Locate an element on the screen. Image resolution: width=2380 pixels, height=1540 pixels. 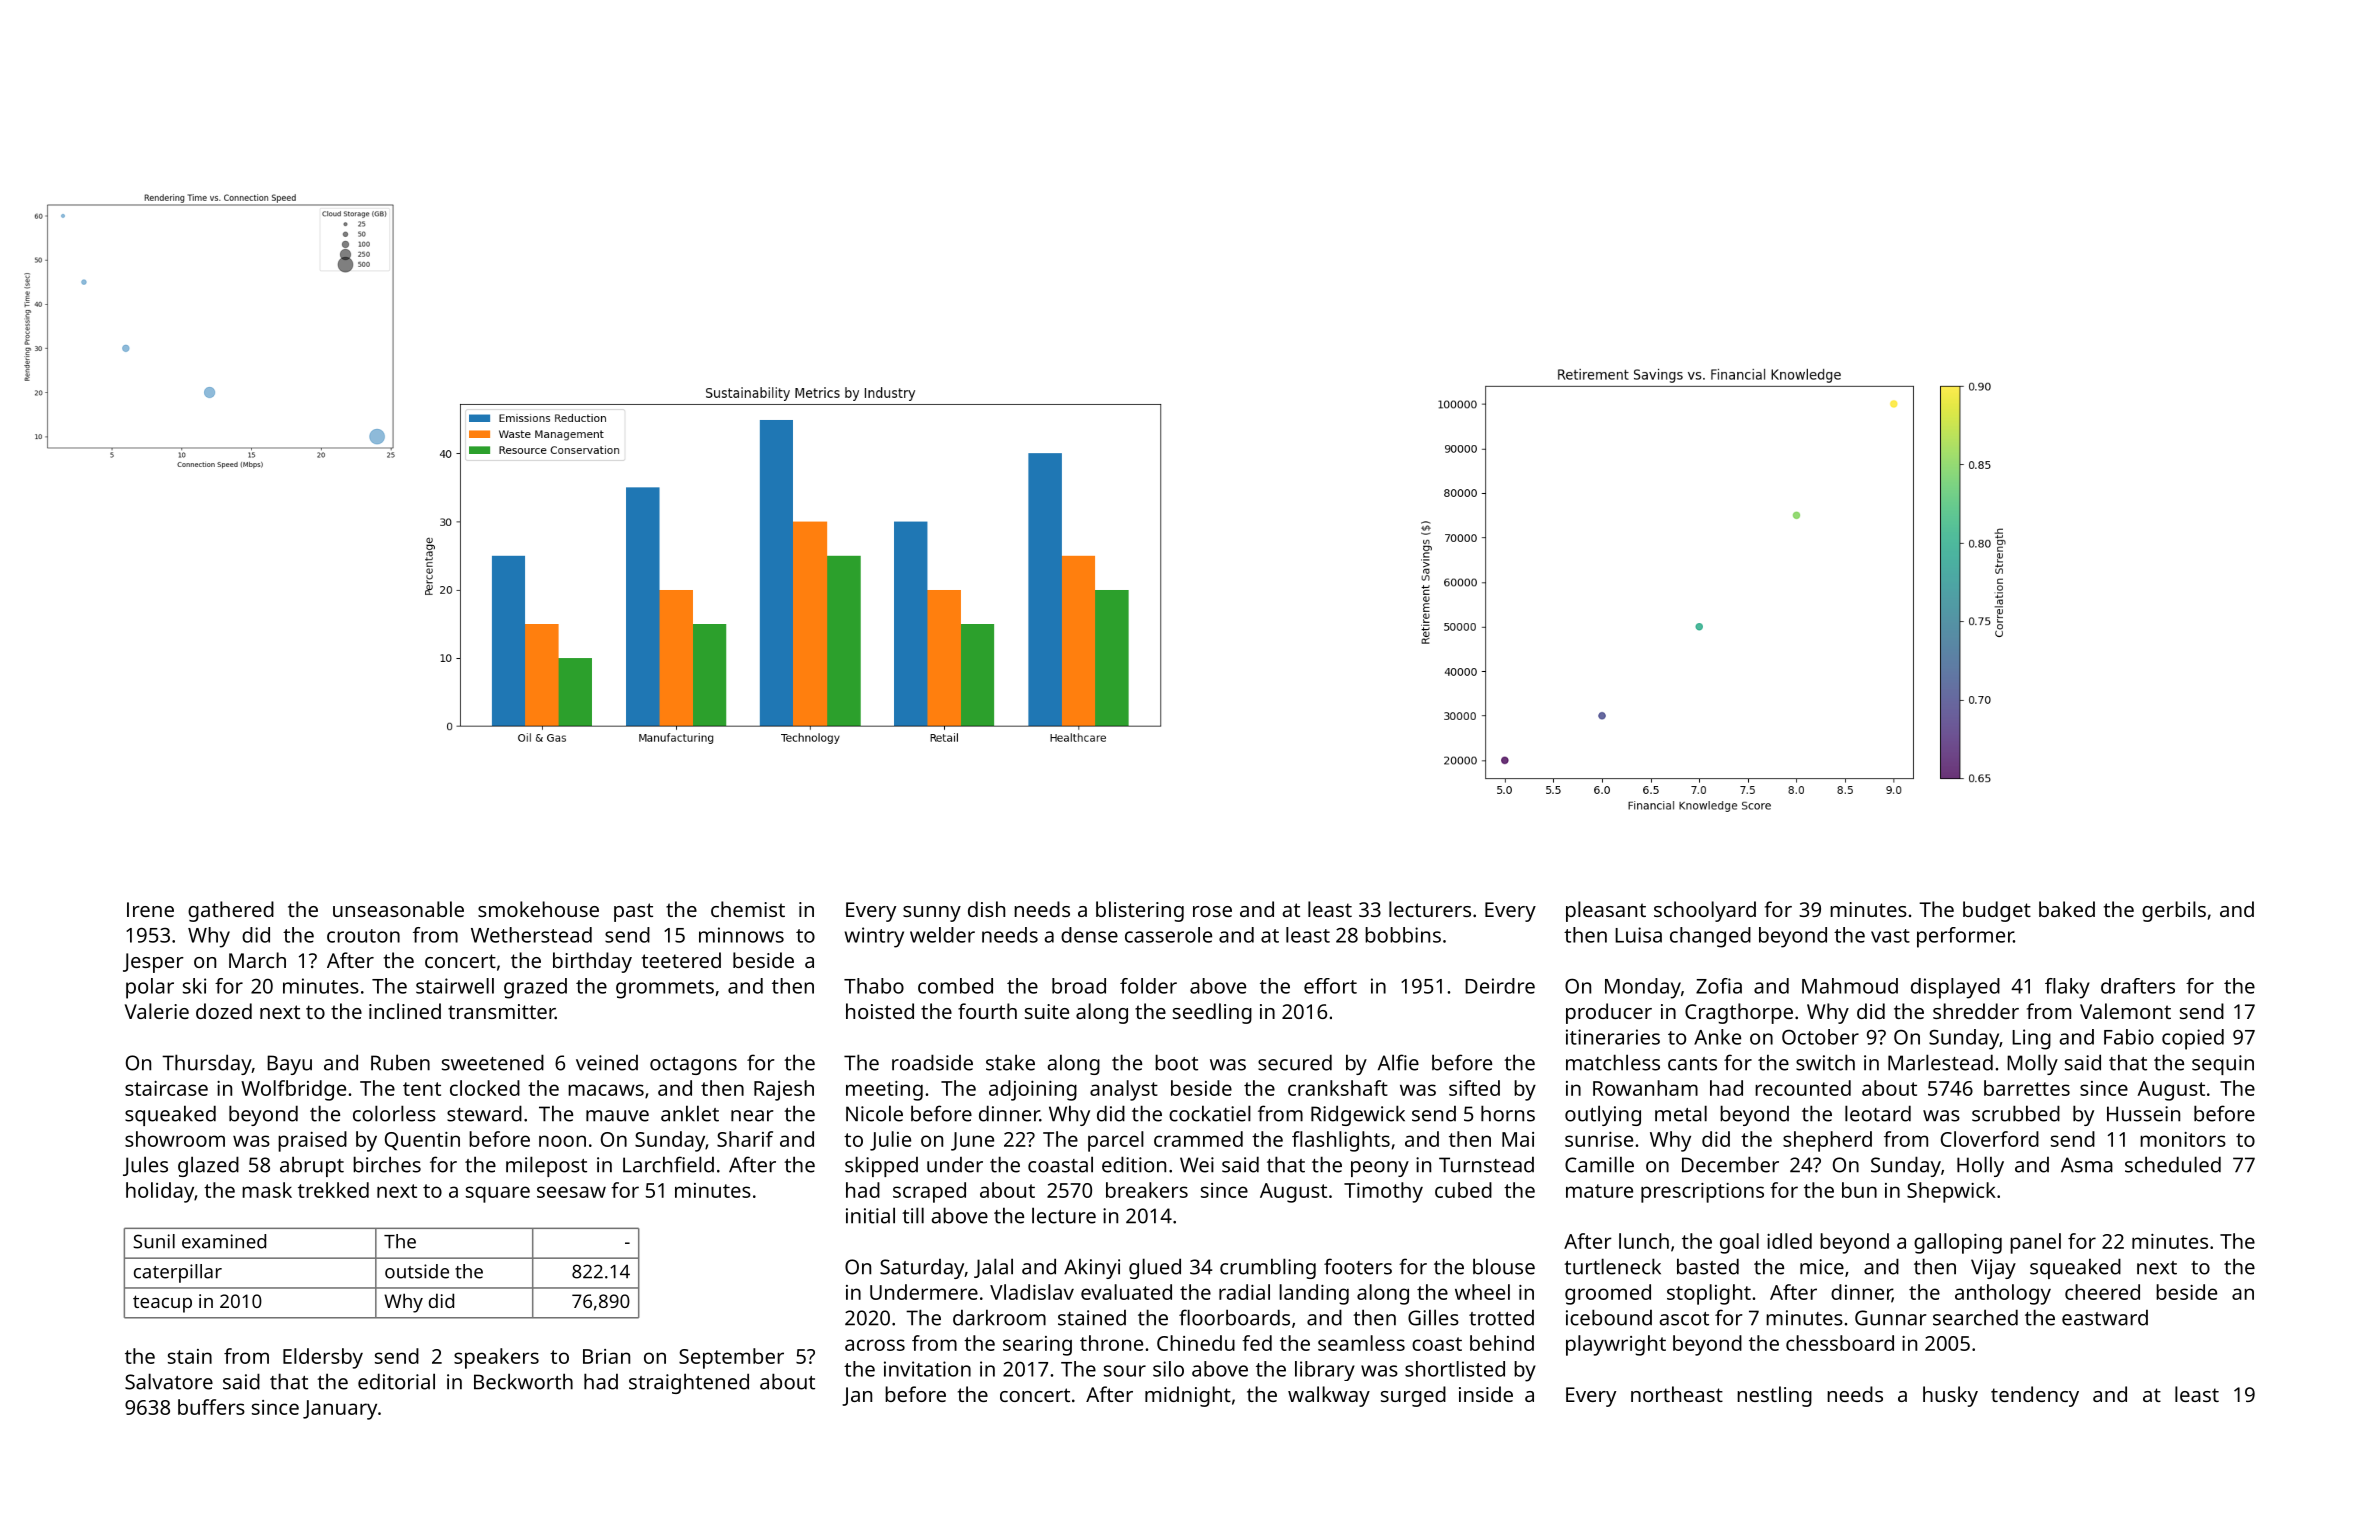
Eldersby is located at coordinates (323, 1358).
